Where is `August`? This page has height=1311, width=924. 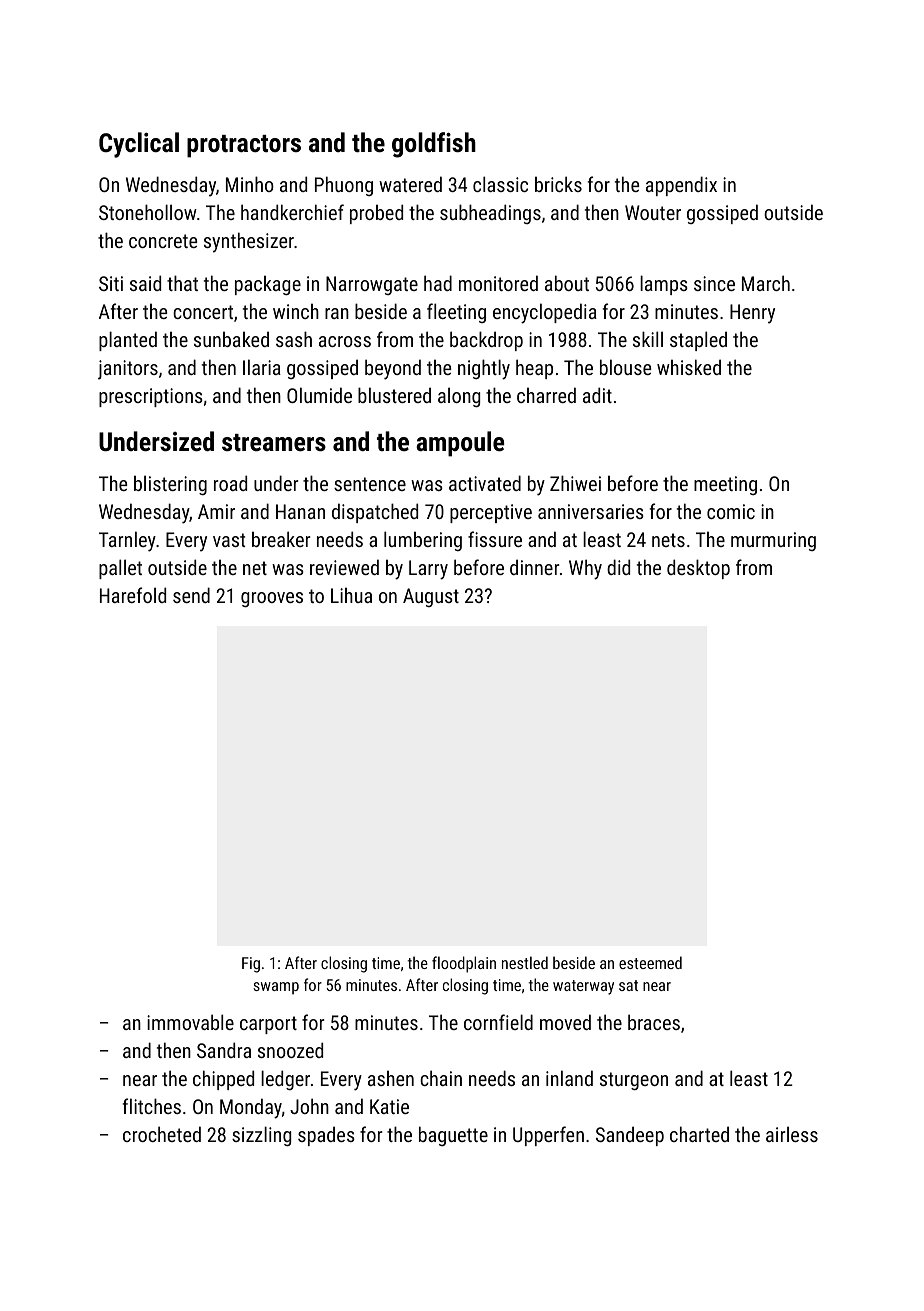
August is located at coordinates (431, 597).
